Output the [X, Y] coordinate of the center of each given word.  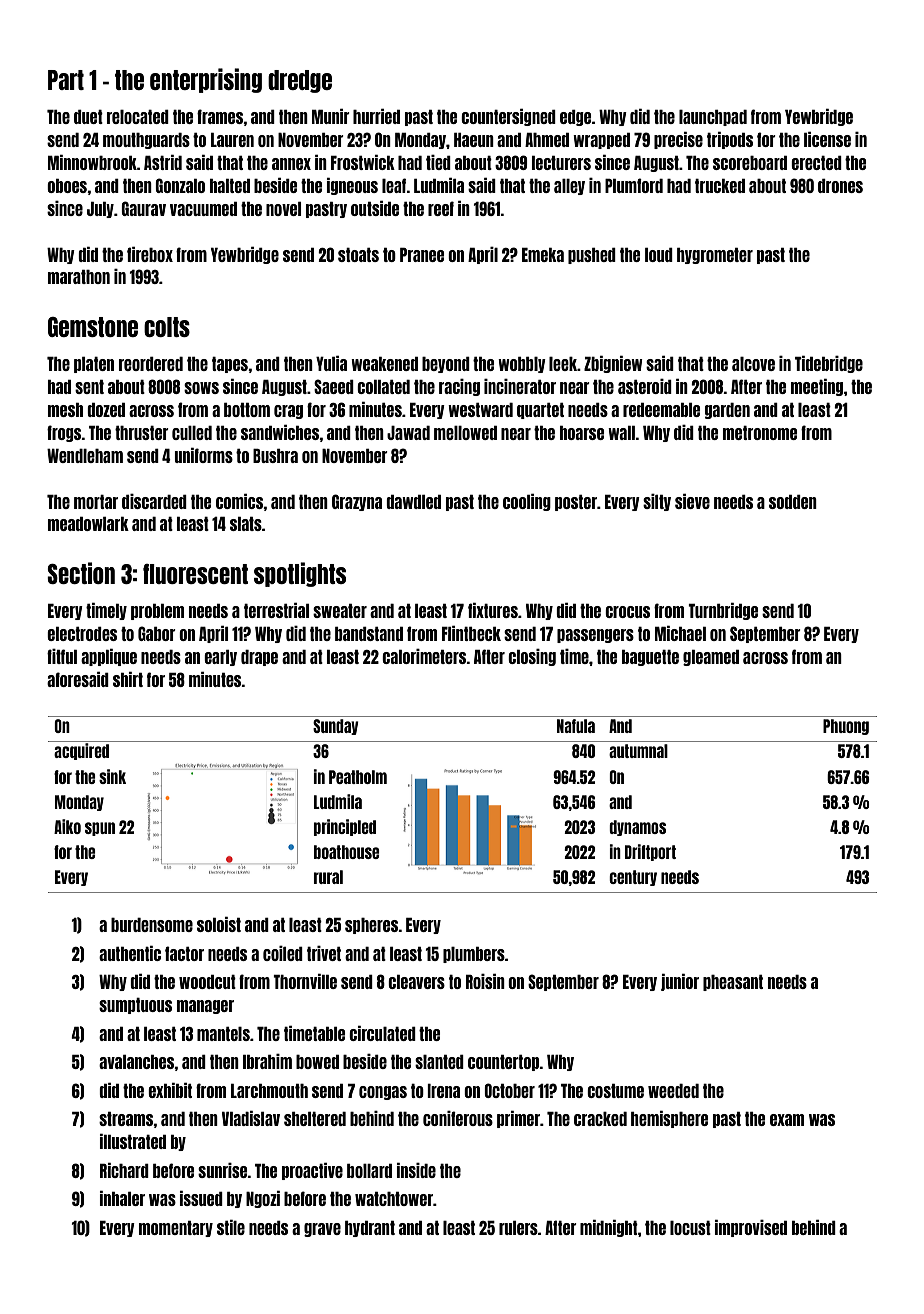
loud [659, 255]
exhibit [170, 1090]
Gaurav [143, 208]
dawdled [413, 502]
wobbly [522, 365]
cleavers [416, 982]
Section [81, 573]
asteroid [645, 386]
